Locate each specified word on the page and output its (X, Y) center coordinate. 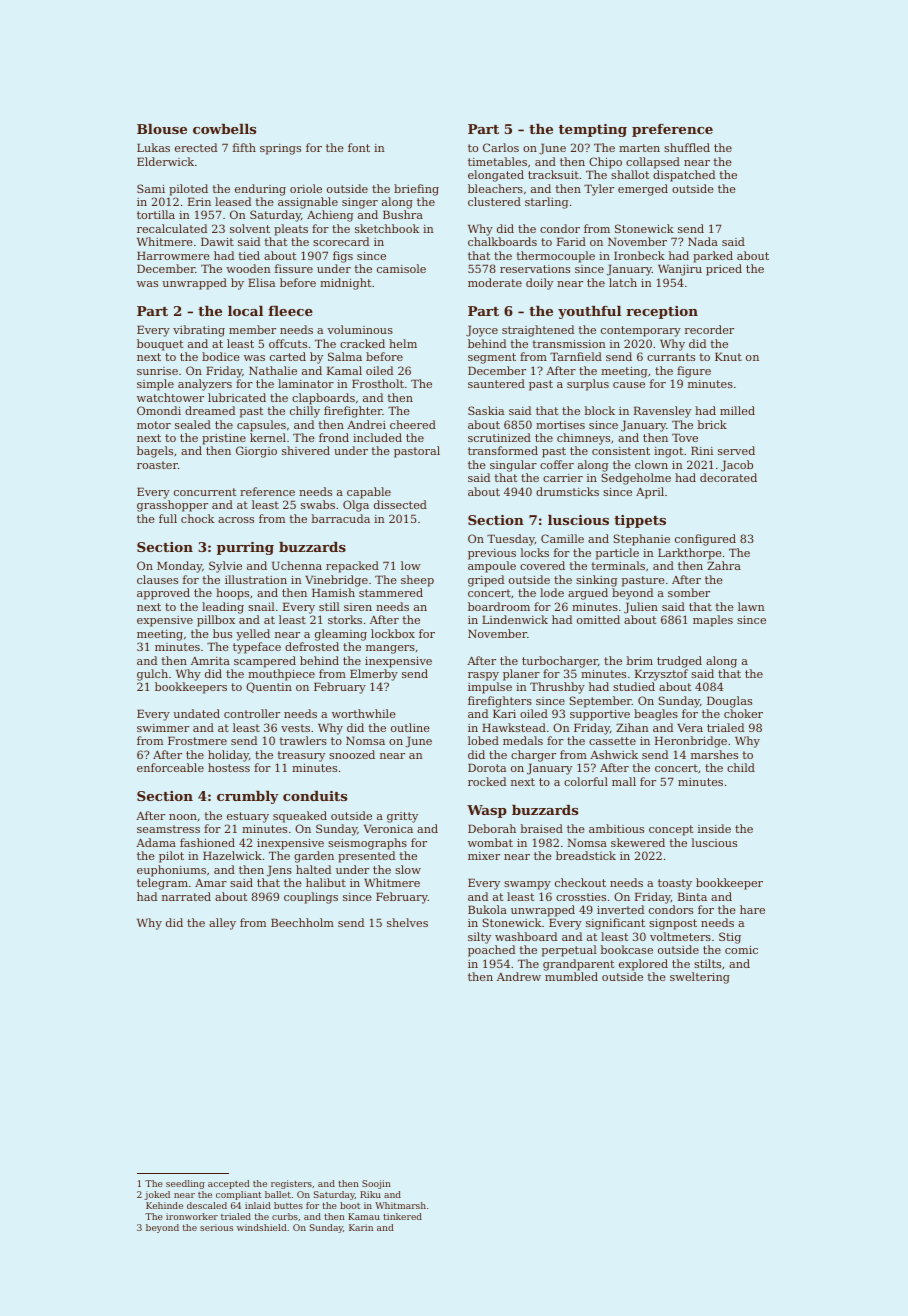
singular (513, 466)
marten (639, 148)
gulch (152, 675)
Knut (728, 356)
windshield (262, 1227)
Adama (156, 842)
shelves (407, 922)
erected (196, 147)
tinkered (402, 1216)
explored (643, 965)
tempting (593, 130)
